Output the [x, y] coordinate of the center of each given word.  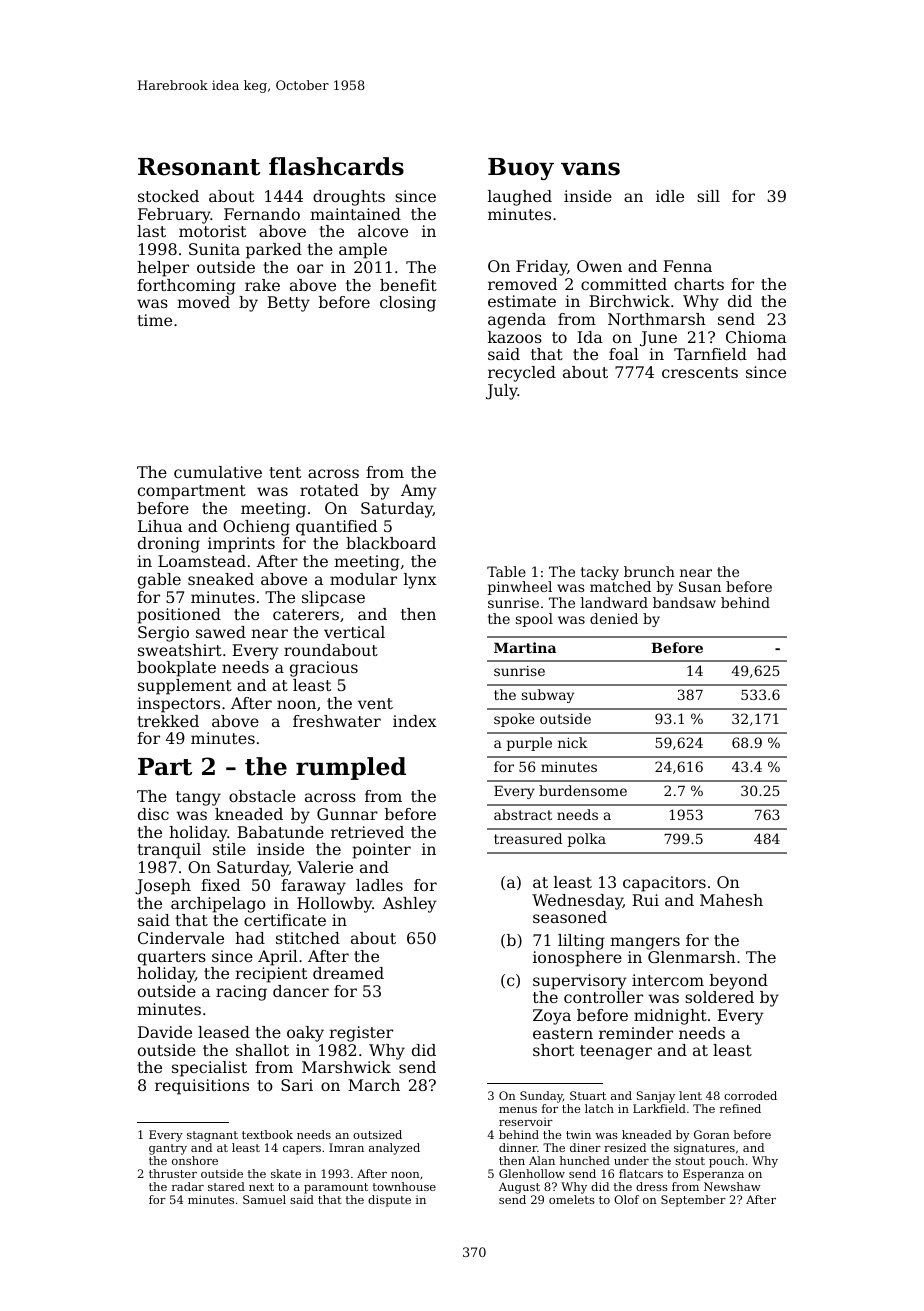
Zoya [552, 1017]
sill [708, 196]
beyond [739, 982]
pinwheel [519, 588]
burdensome [583, 790]
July [502, 392]
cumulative [218, 472]
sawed [221, 632]
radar [188, 1186]
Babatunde [280, 832]
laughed [520, 198]
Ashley [410, 905]
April [278, 958]
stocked [168, 196]
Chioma [756, 337]
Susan [700, 586]
